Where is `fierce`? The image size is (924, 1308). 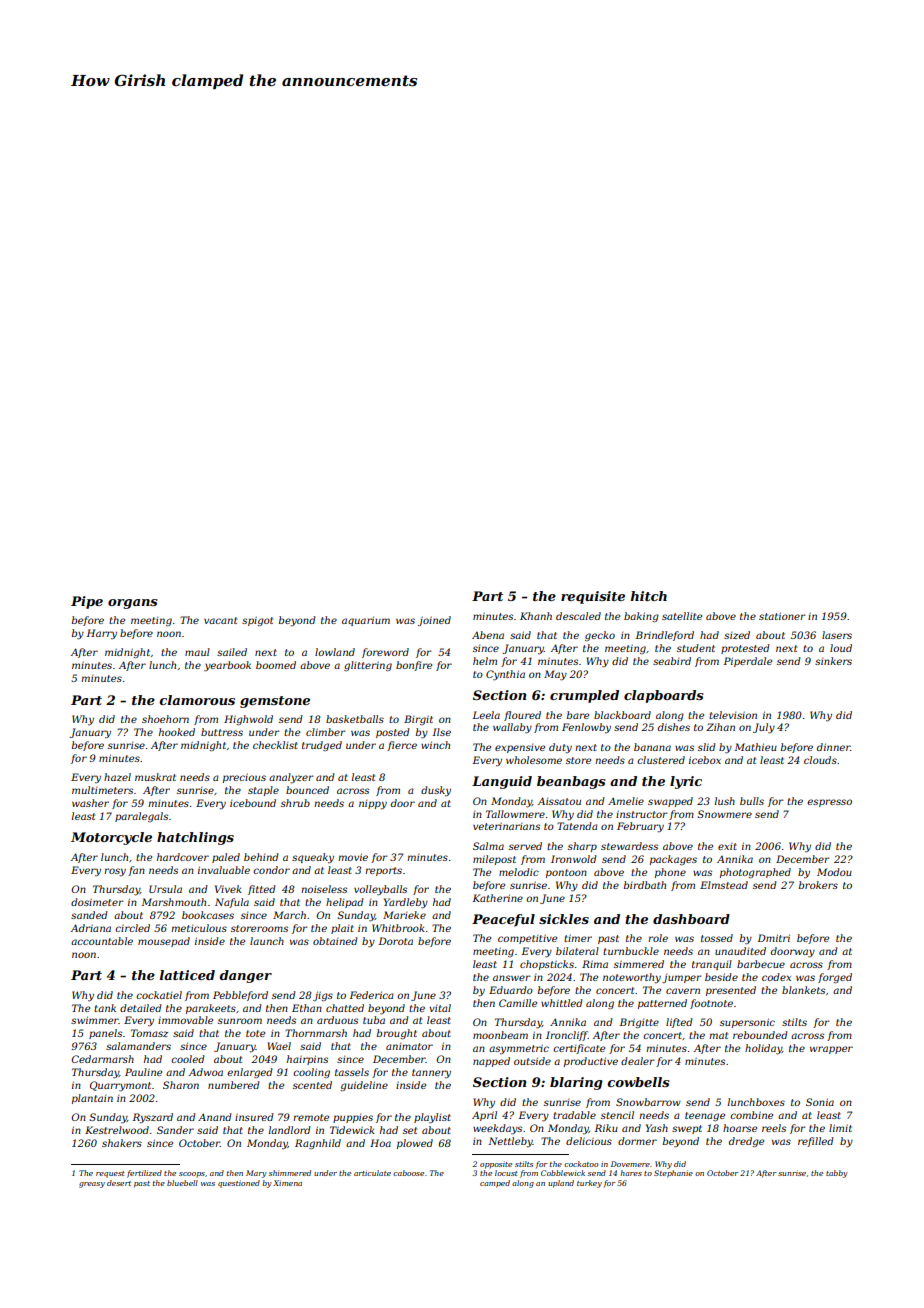 fierce is located at coordinates (402, 746).
